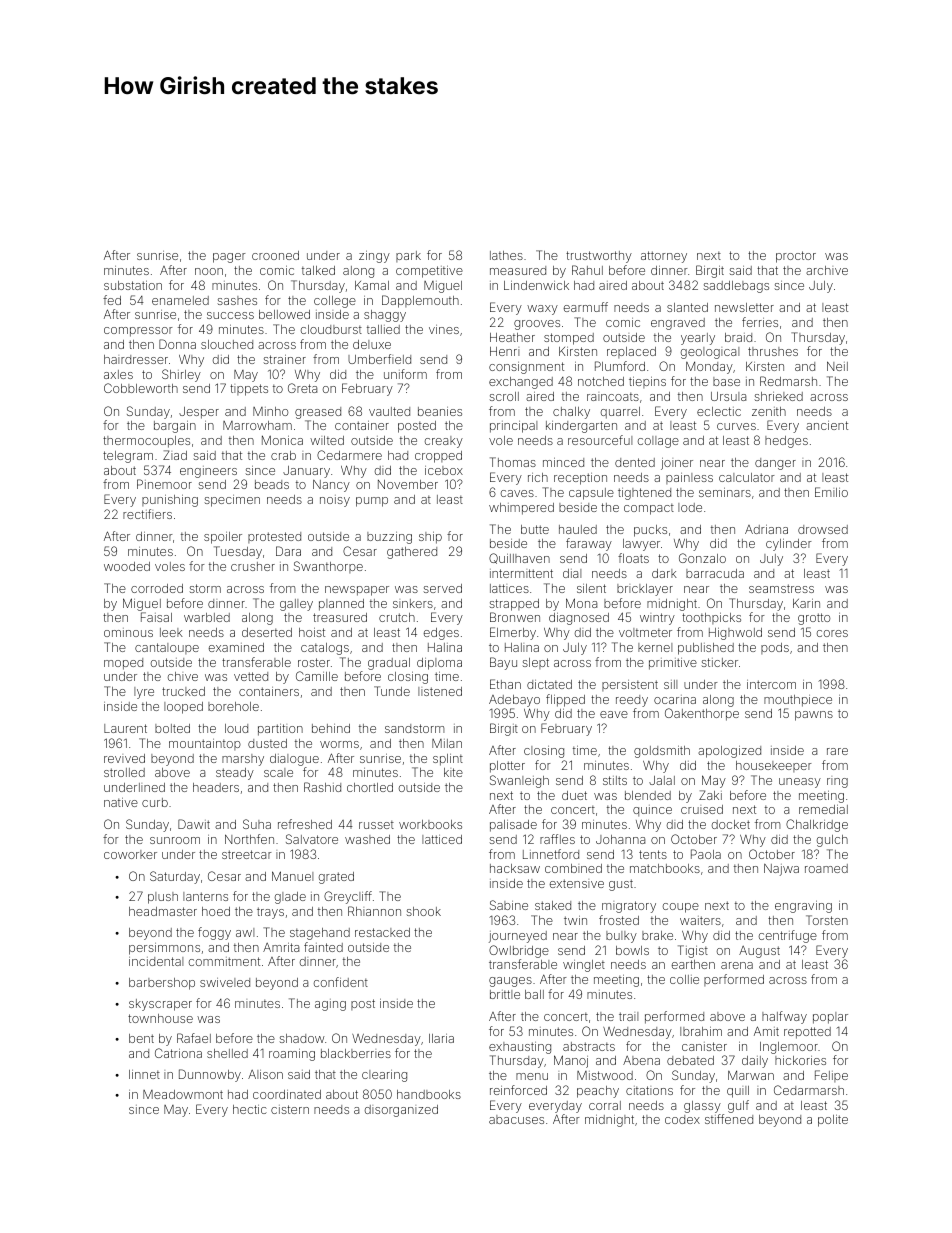 The image size is (952, 1233). Describe the element at coordinates (729, 752) in the screenshot. I see `apologized` at that location.
